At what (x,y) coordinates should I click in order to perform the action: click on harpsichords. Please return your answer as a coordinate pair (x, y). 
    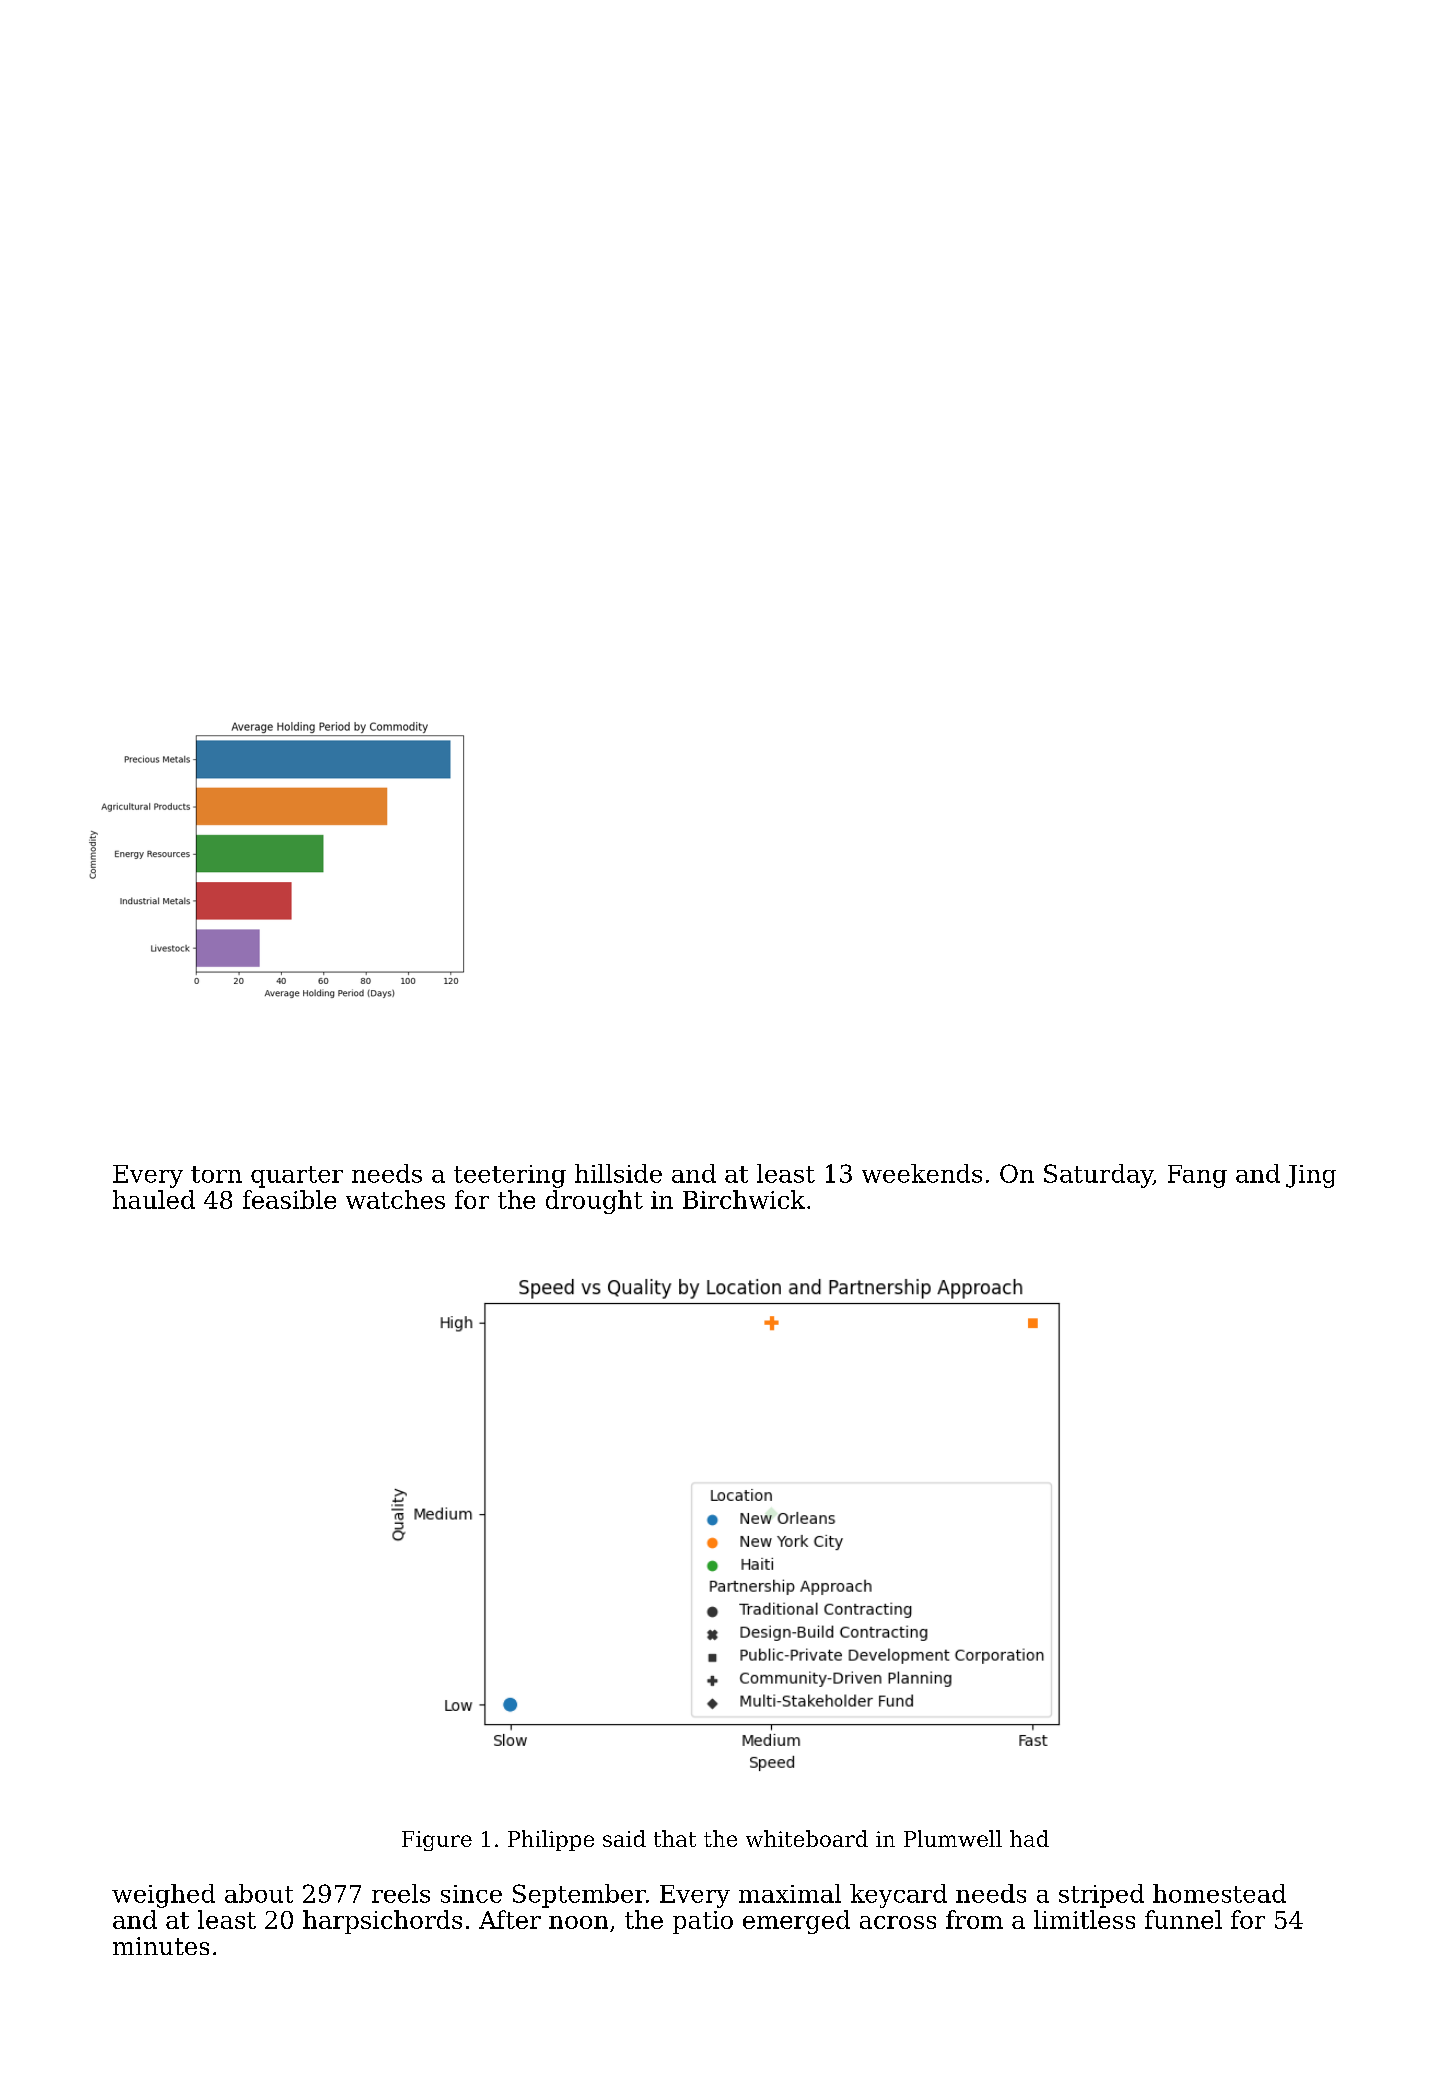
    Looking at the image, I should click on (382, 1922).
